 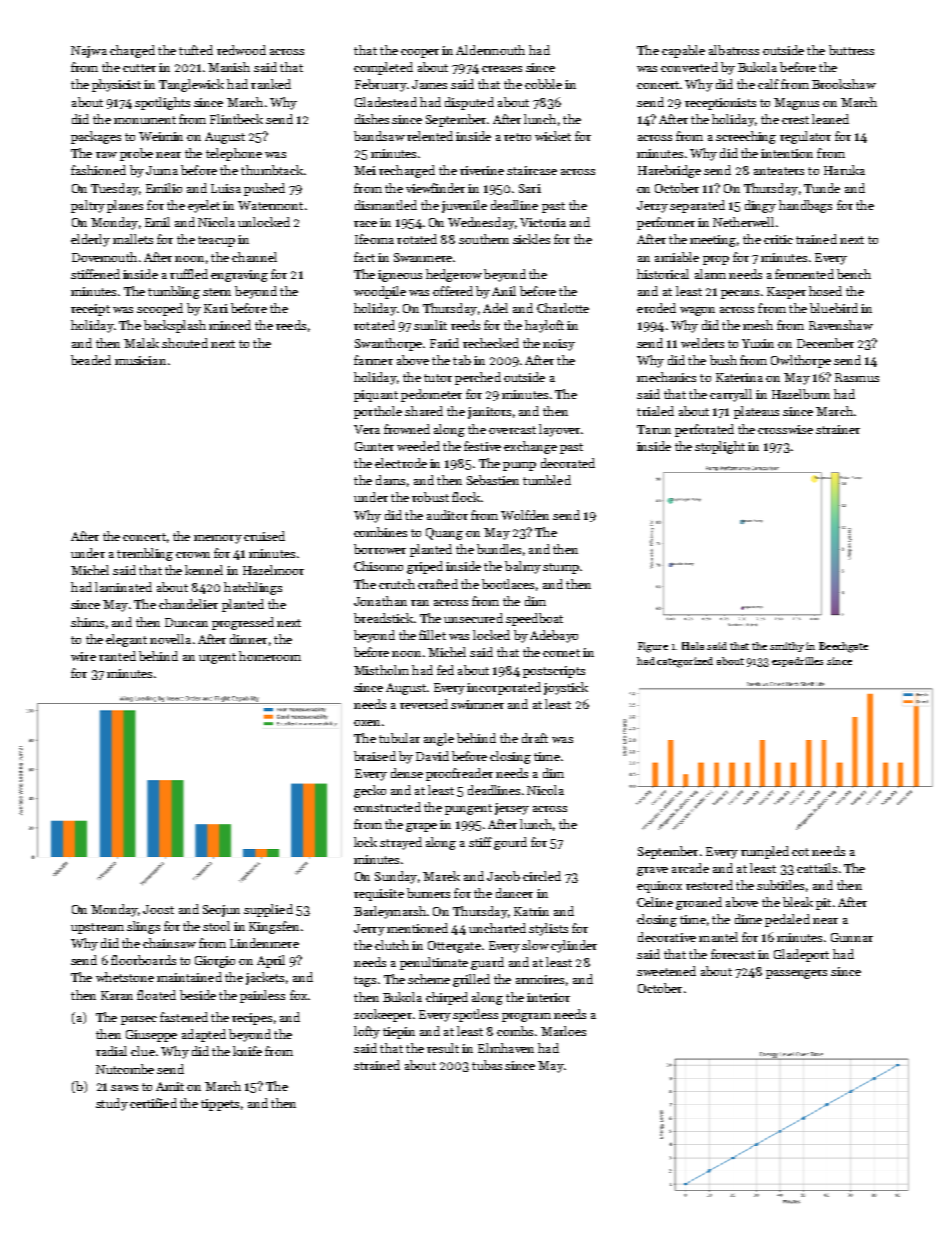 What do you see at coordinates (236, 119) in the screenshot?
I see `Flintbeck` at bounding box center [236, 119].
